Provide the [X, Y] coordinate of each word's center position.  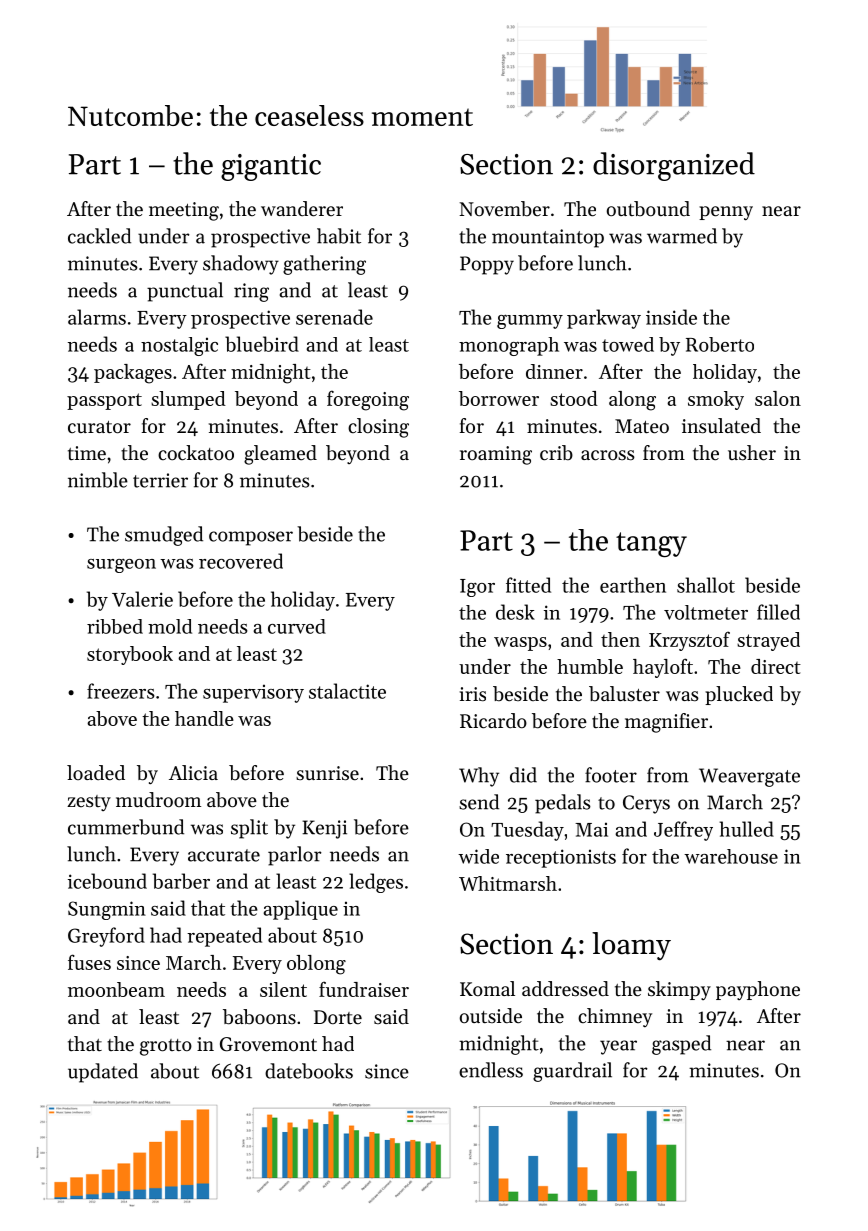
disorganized [674, 166]
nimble [98, 480]
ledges [376, 883]
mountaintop [548, 238]
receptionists [561, 858]
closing [378, 428]
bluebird [262, 344]
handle [204, 718]
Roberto [720, 344]
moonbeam [116, 989]
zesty [89, 803]
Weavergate [749, 777]
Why [479, 777]
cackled [99, 236]
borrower [499, 398]
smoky [716, 400]
